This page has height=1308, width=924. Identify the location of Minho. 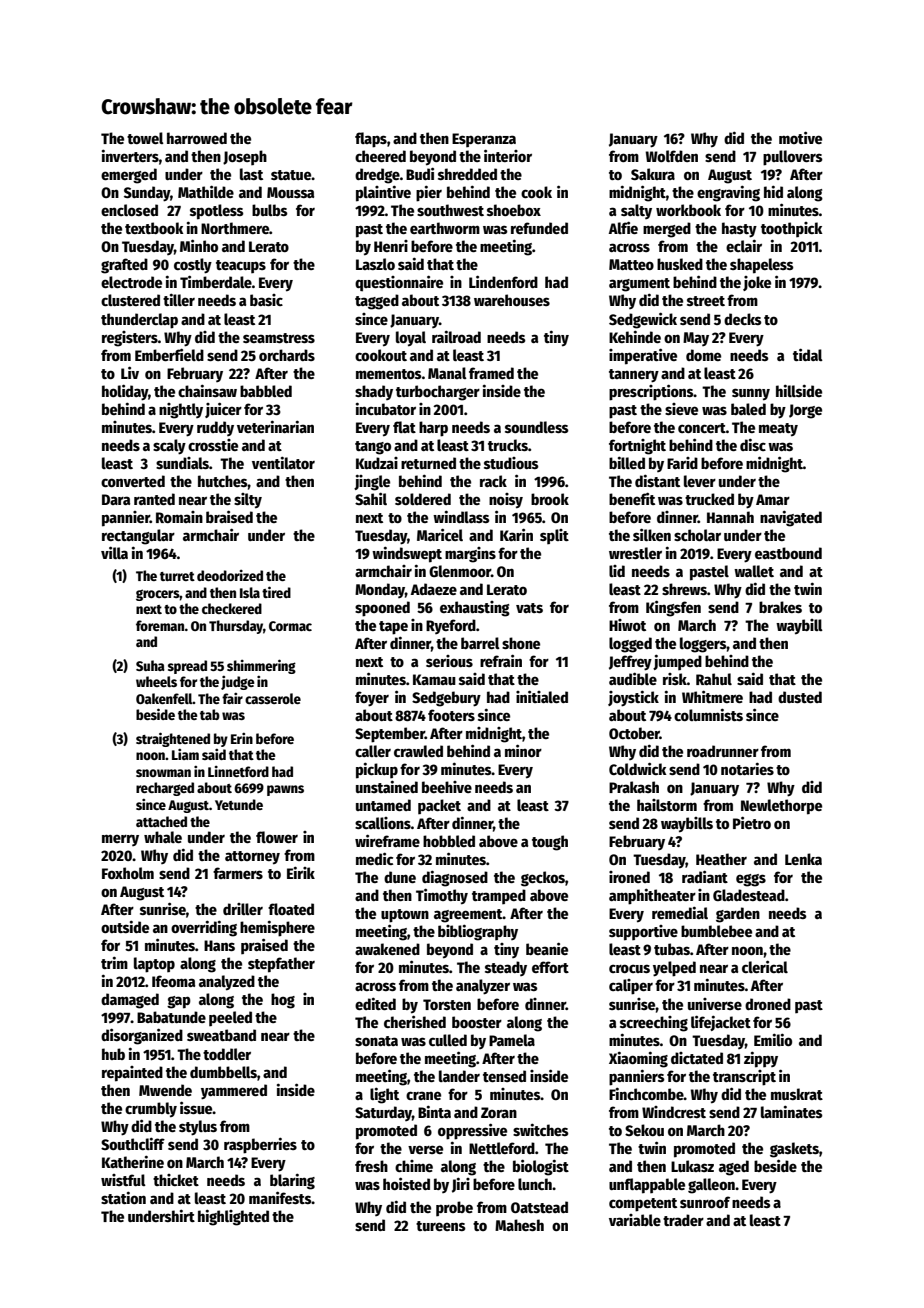
(199, 245).
